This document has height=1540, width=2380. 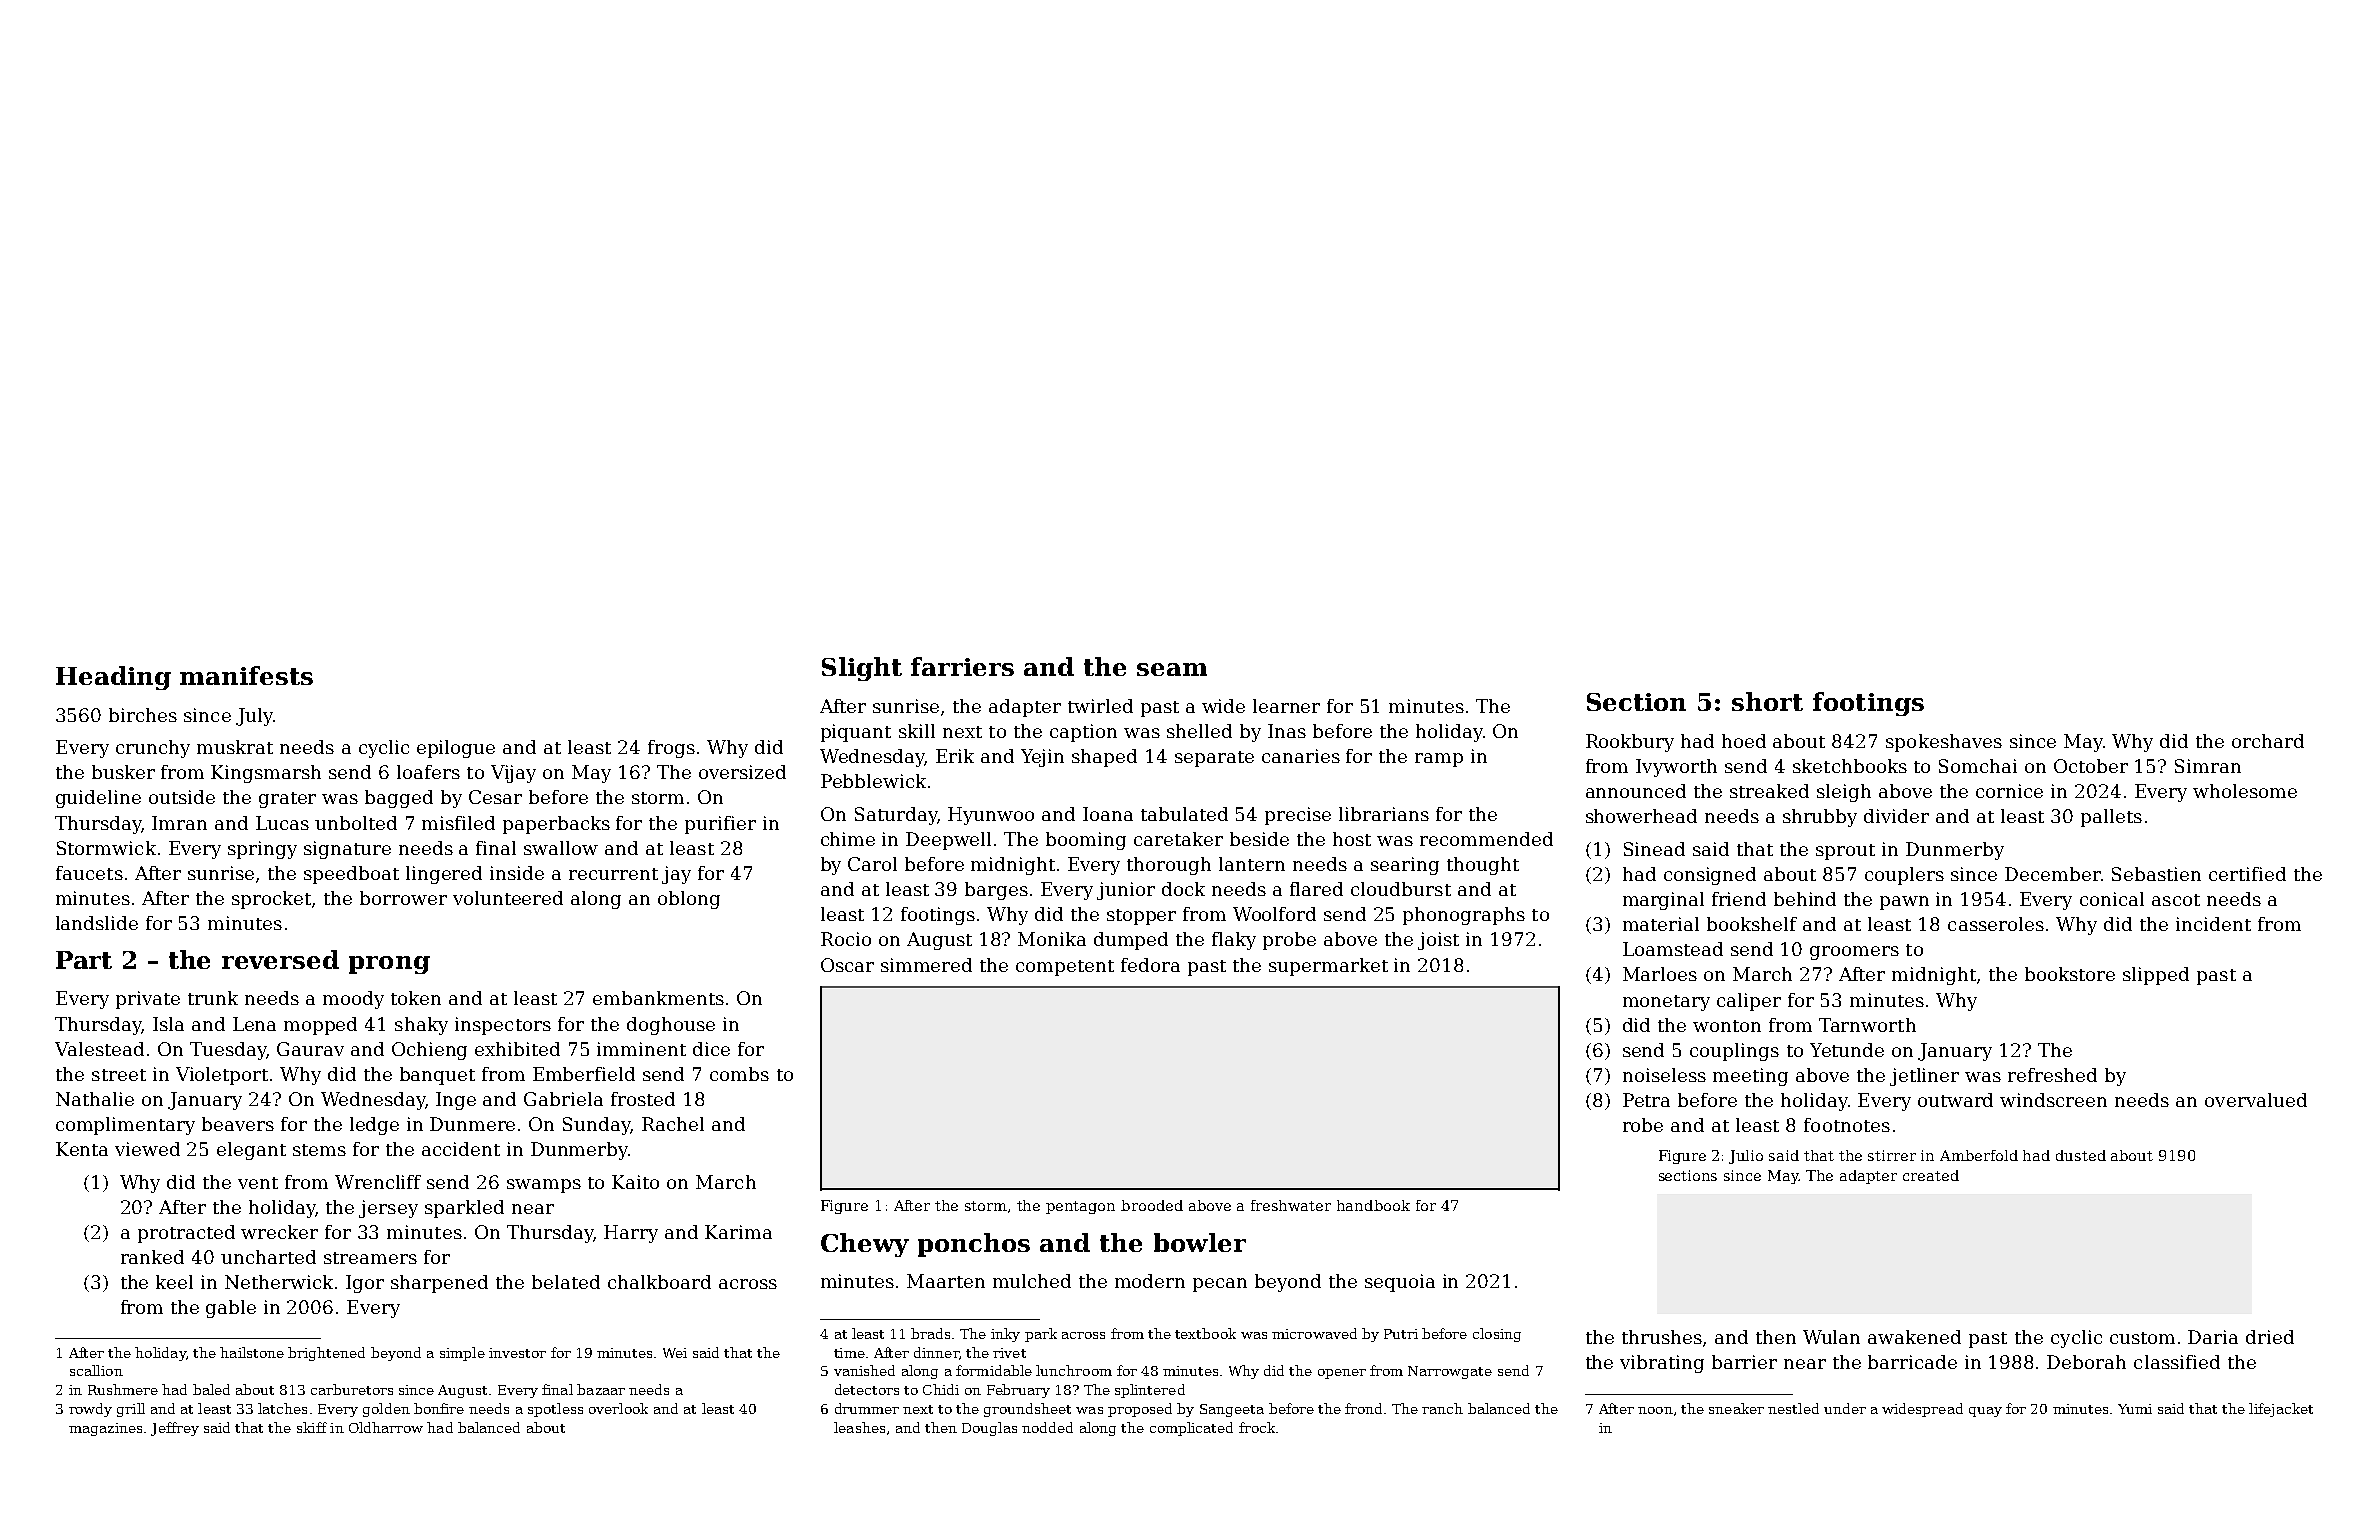 I want to click on Harry, so click(x=631, y=1234).
